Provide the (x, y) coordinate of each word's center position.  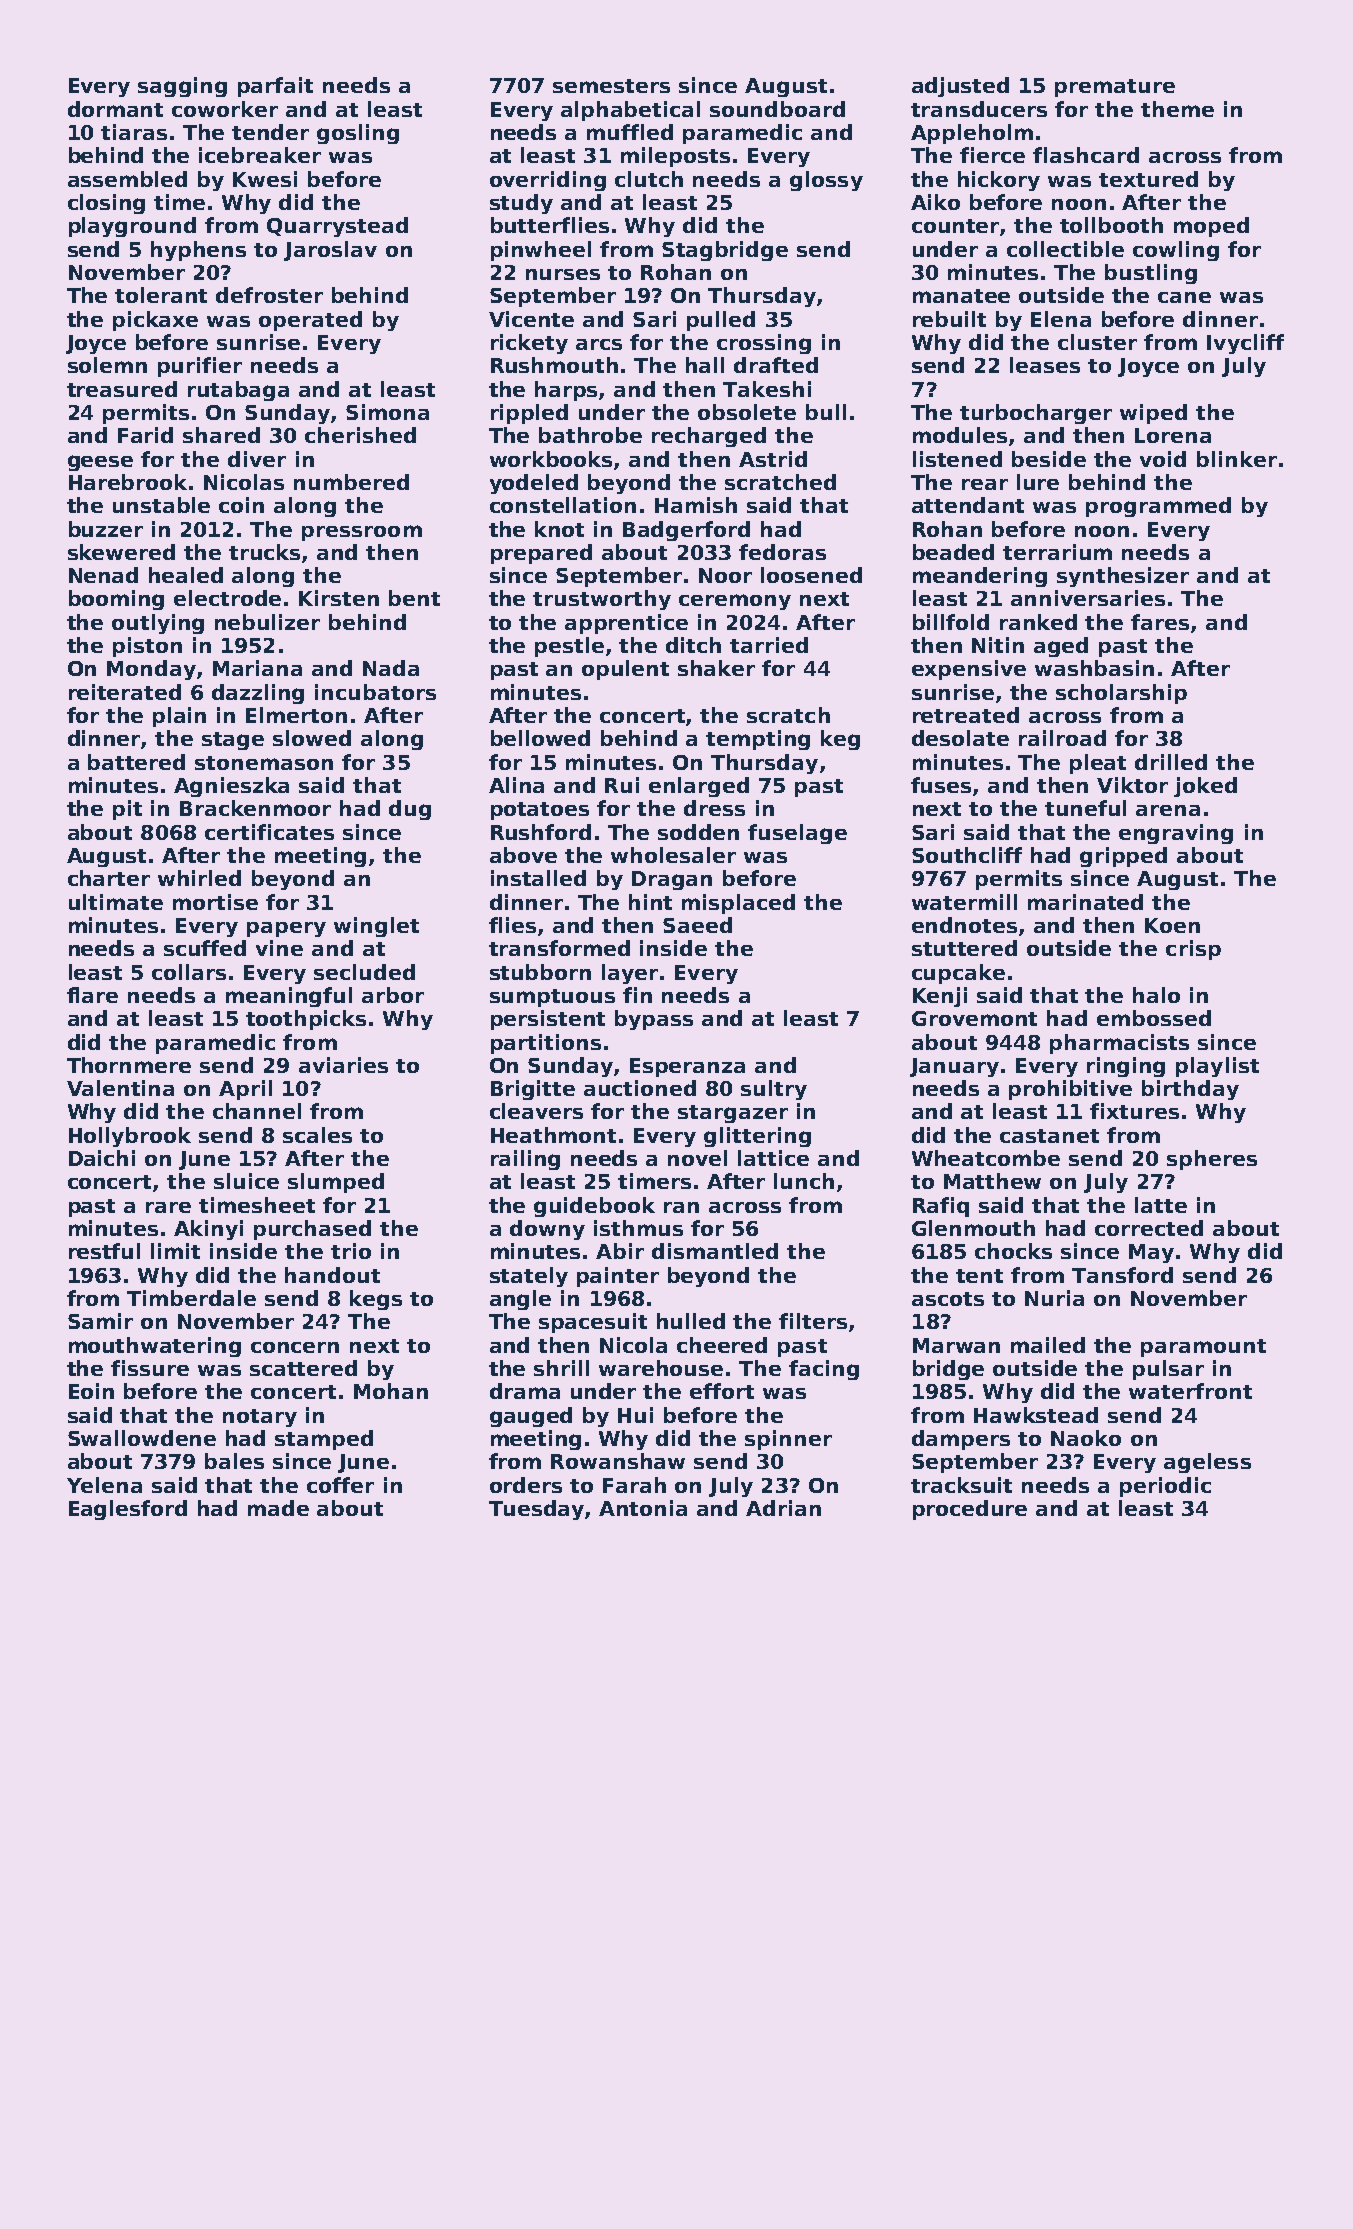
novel (697, 1158)
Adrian (783, 1508)
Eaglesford (128, 1510)
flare (92, 995)
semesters (611, 86)
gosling (358, 134)
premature (1115, 88)
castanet (1049, 1136)
